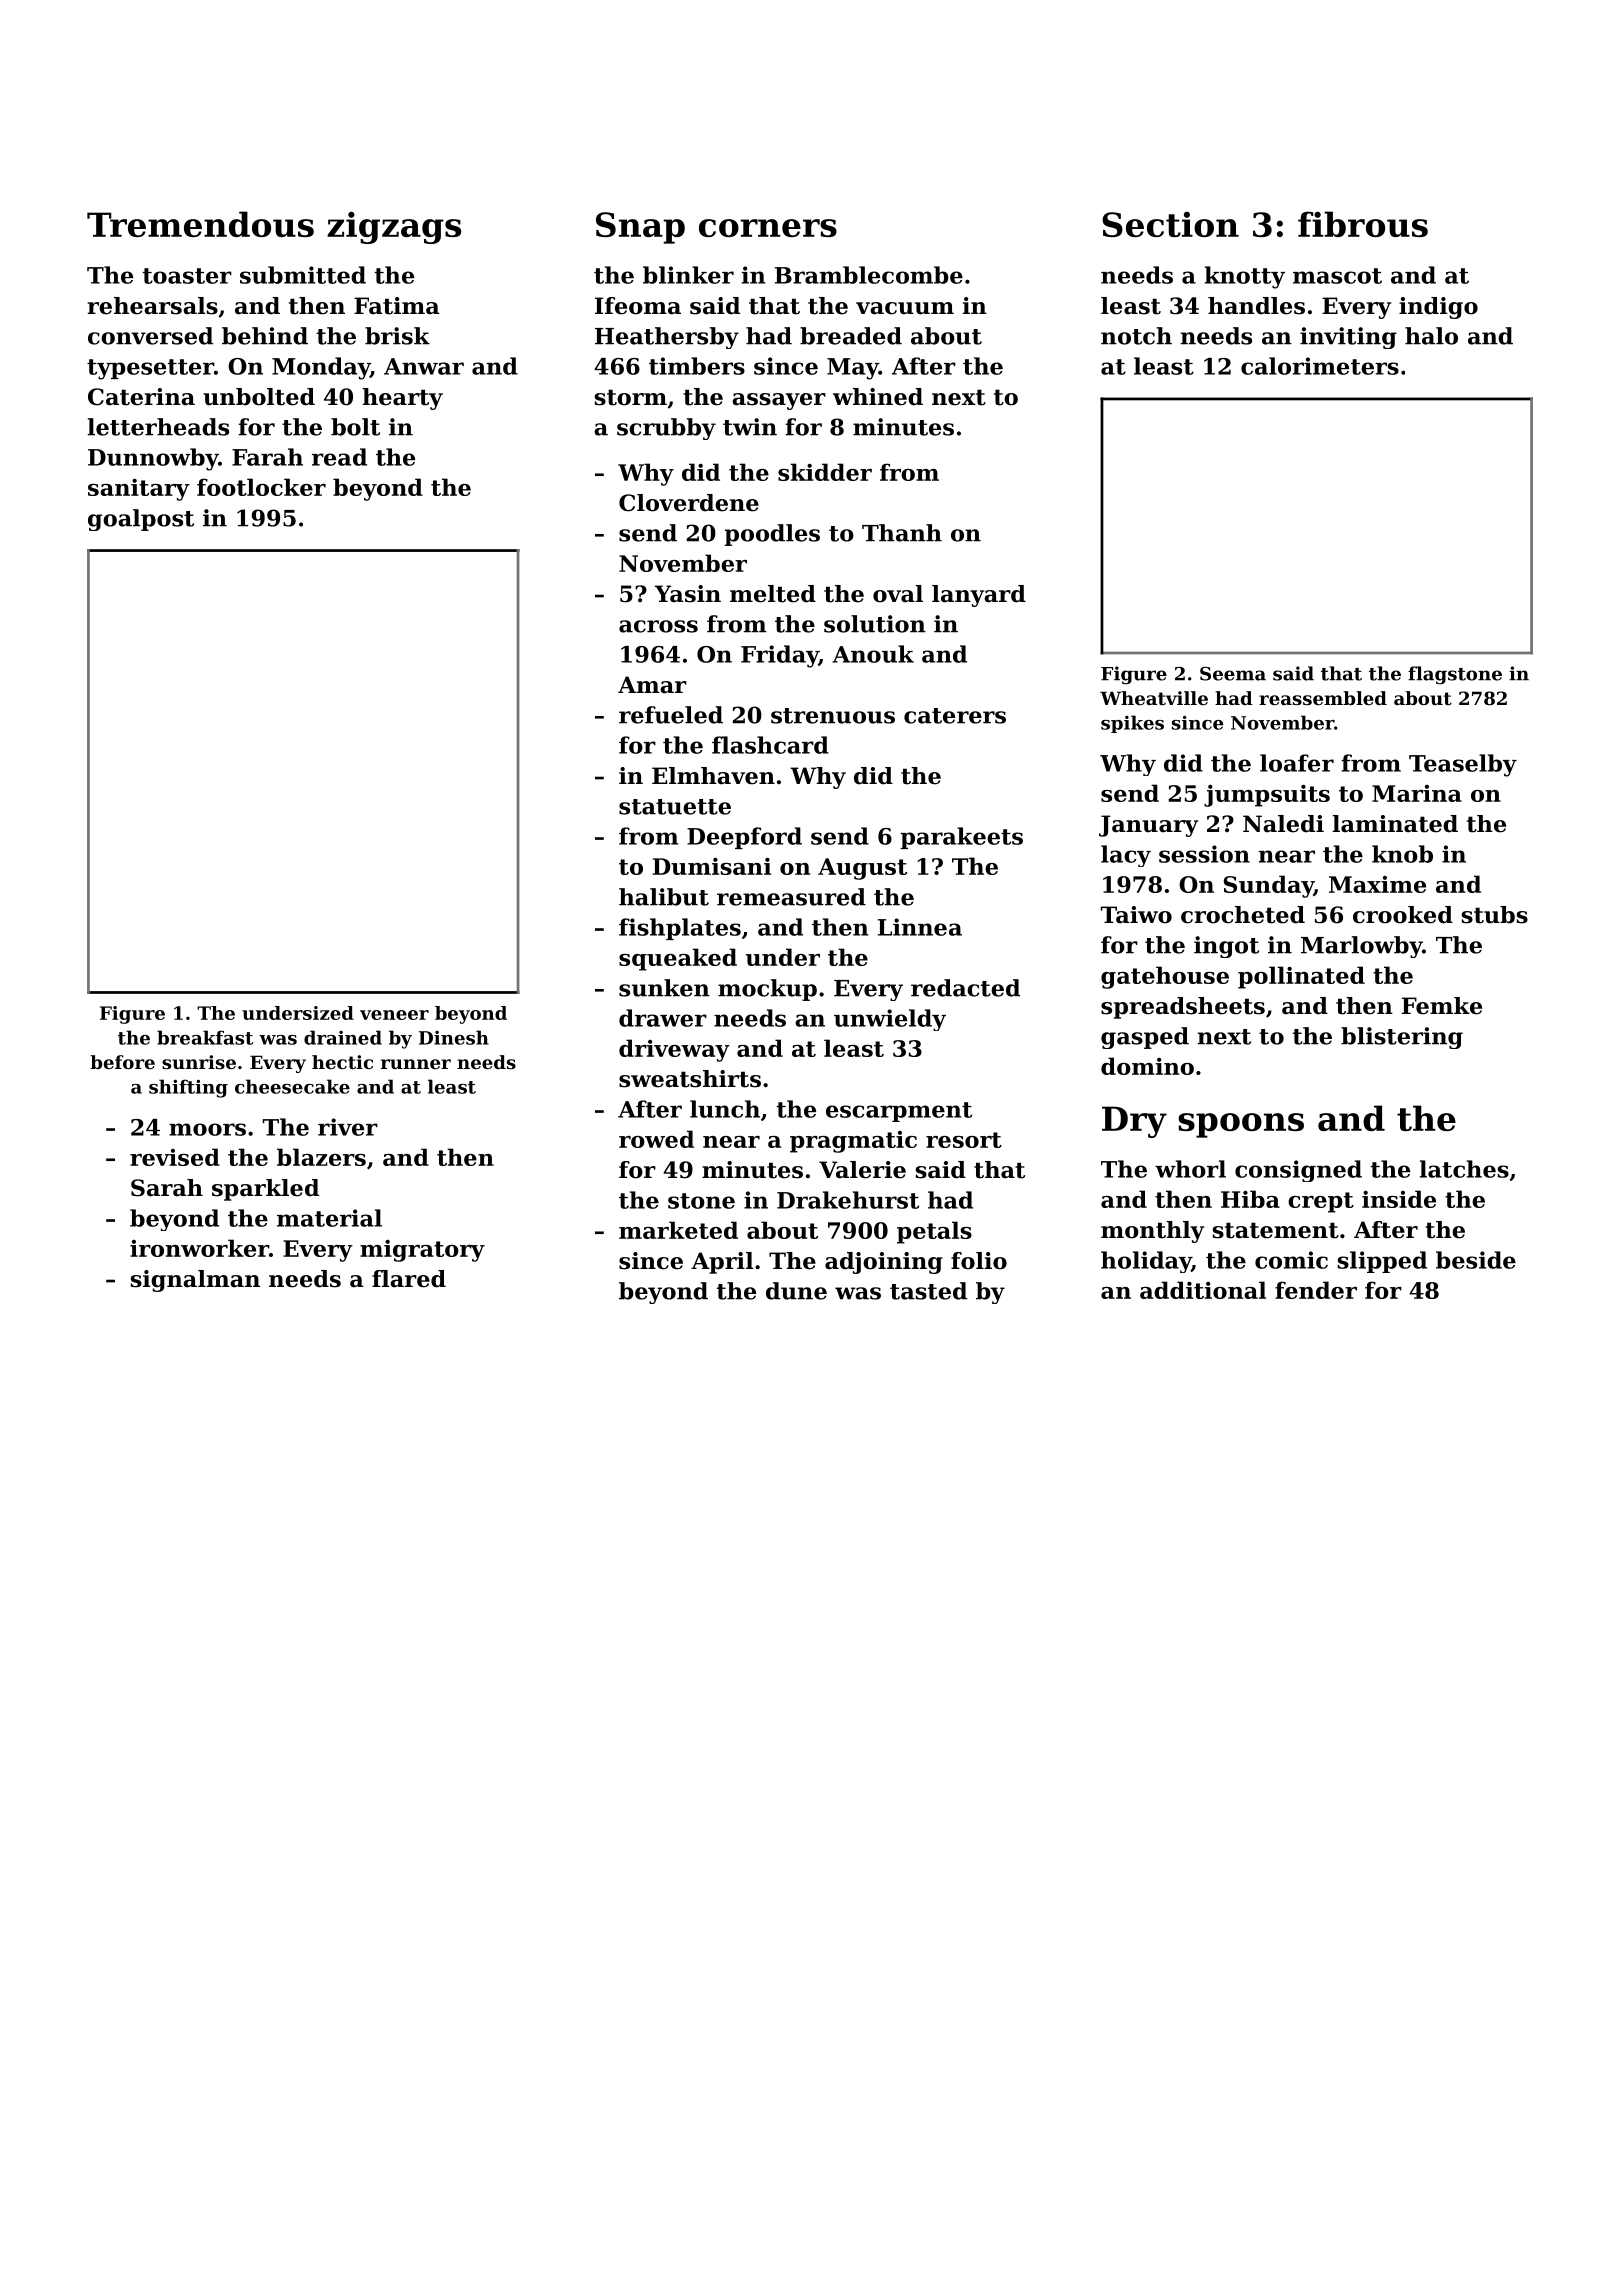  Describe the element at coordinates (394, 1015) in the page. I see `veneer` at that location.
